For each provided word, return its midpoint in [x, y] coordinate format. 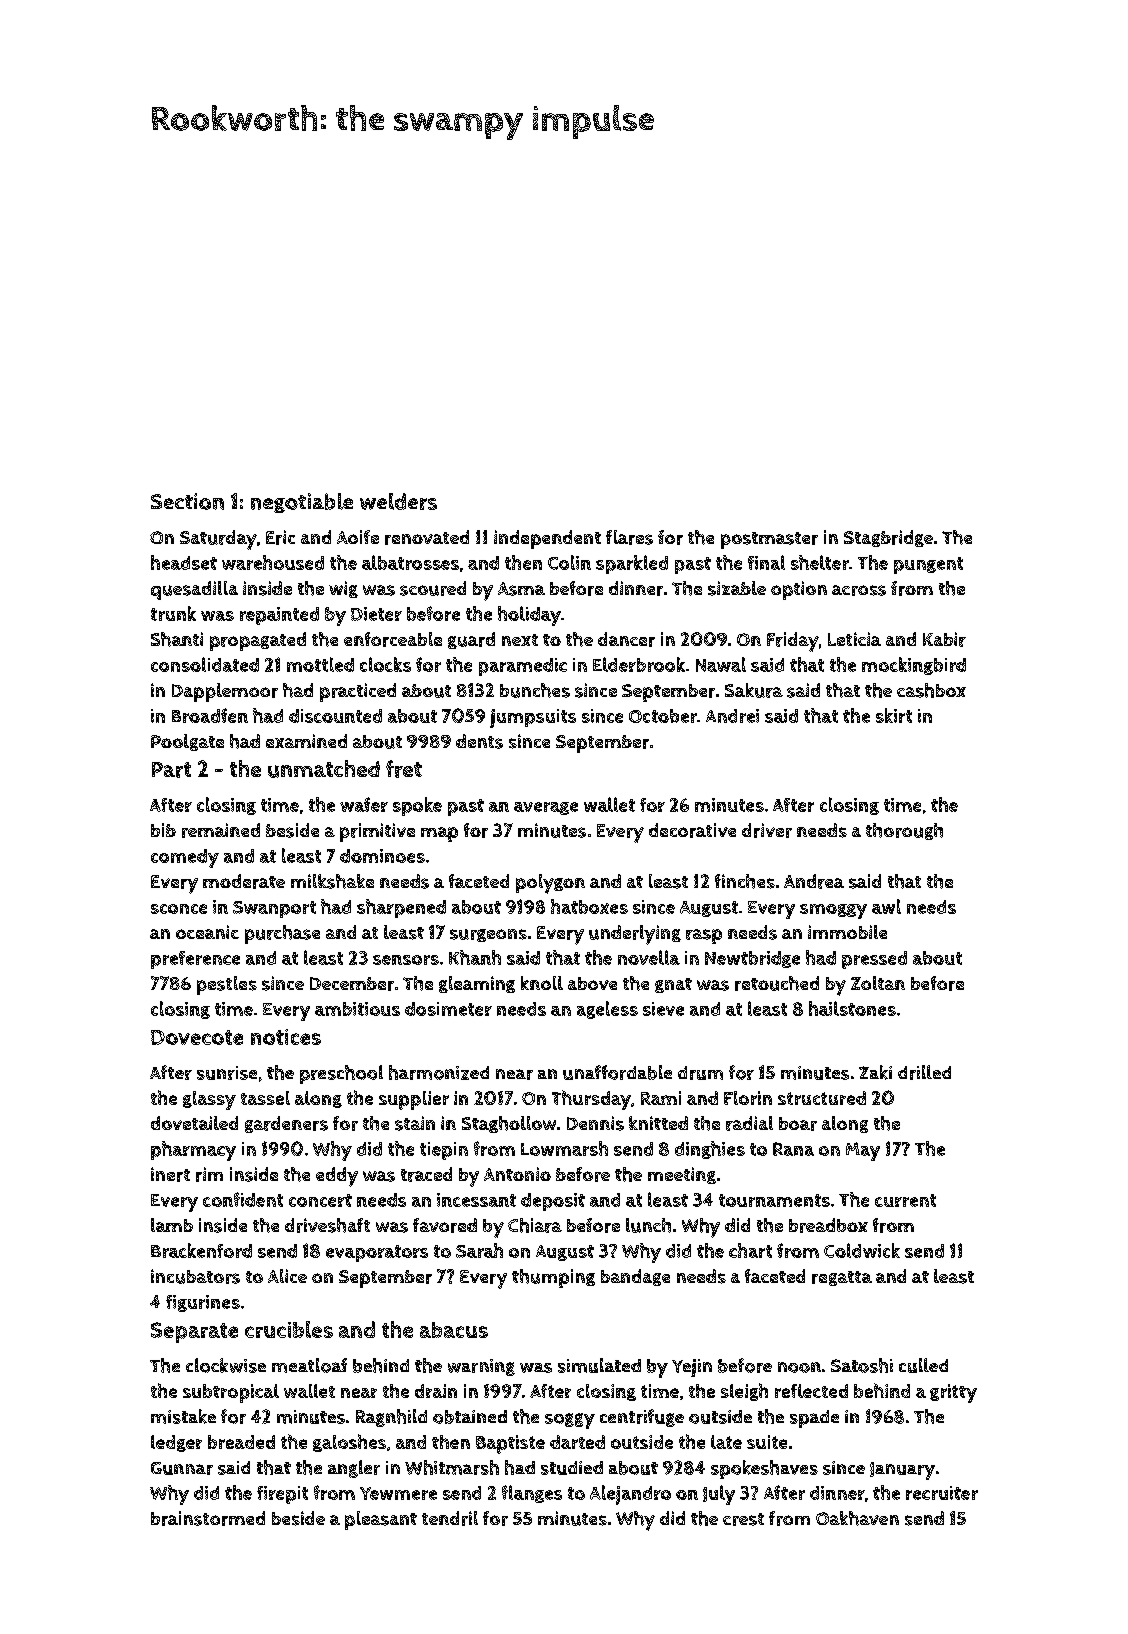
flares [629, 537]
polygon [550, 884]
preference [195, 960]
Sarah [479, 1250]
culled [923, 1365]
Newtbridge [752, 959]
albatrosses [410, 562]
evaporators [377, 1253]
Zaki [875, 1072]
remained [221, 830]
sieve [663, 1009]
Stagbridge [888, 538]
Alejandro [630, 1495]
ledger [176, 1443]
